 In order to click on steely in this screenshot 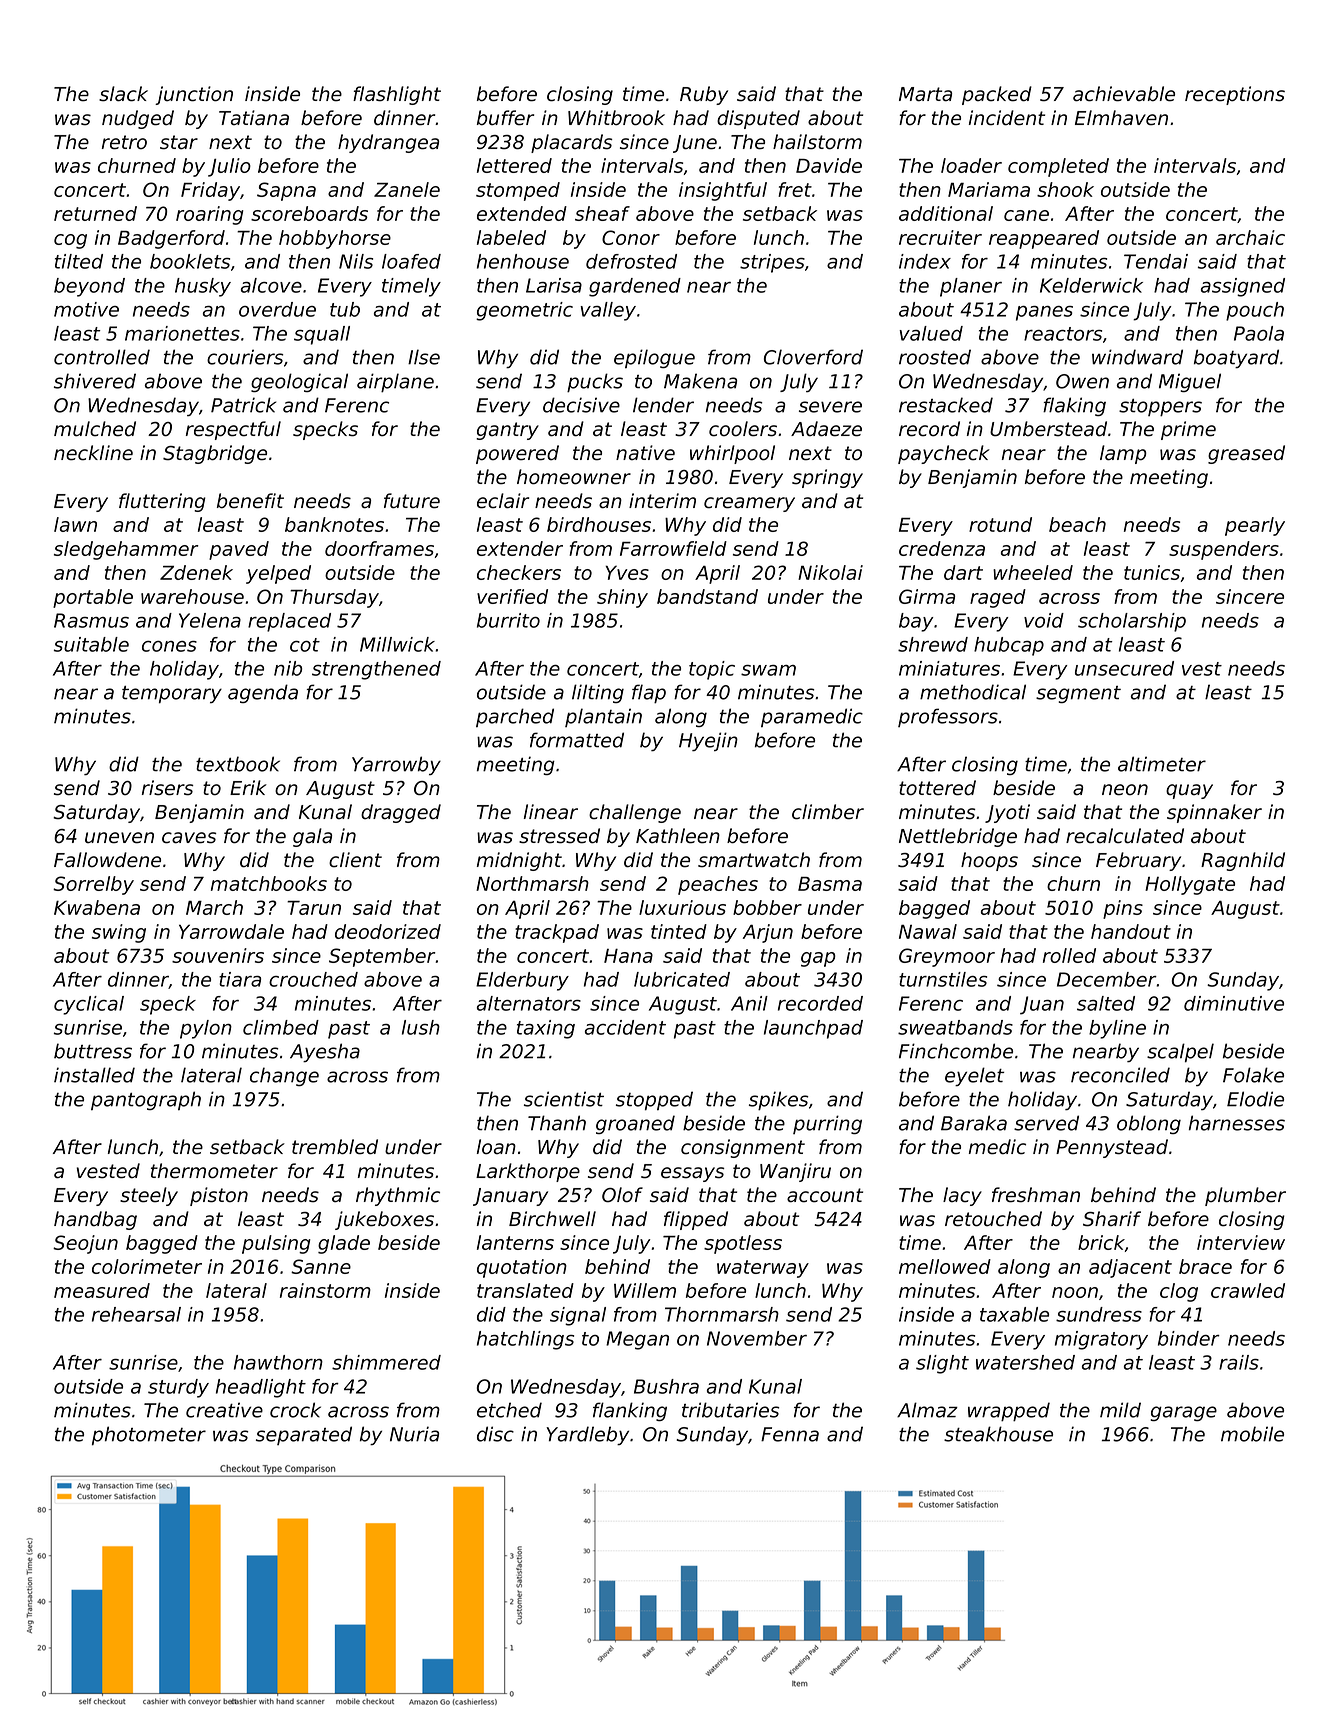, I will do `click(149, 1196)`.
